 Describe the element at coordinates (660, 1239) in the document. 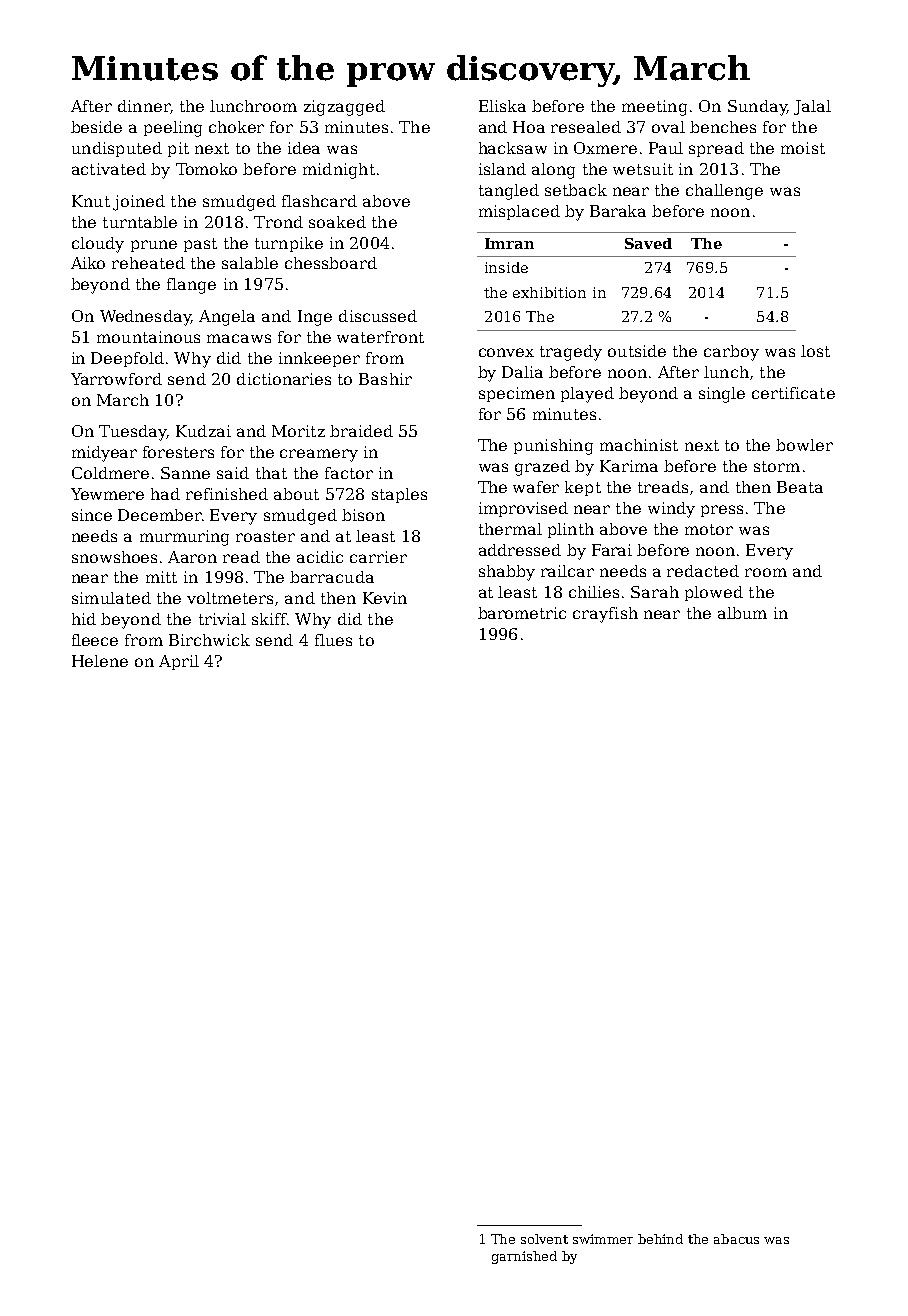

I see `behind` at that location.
